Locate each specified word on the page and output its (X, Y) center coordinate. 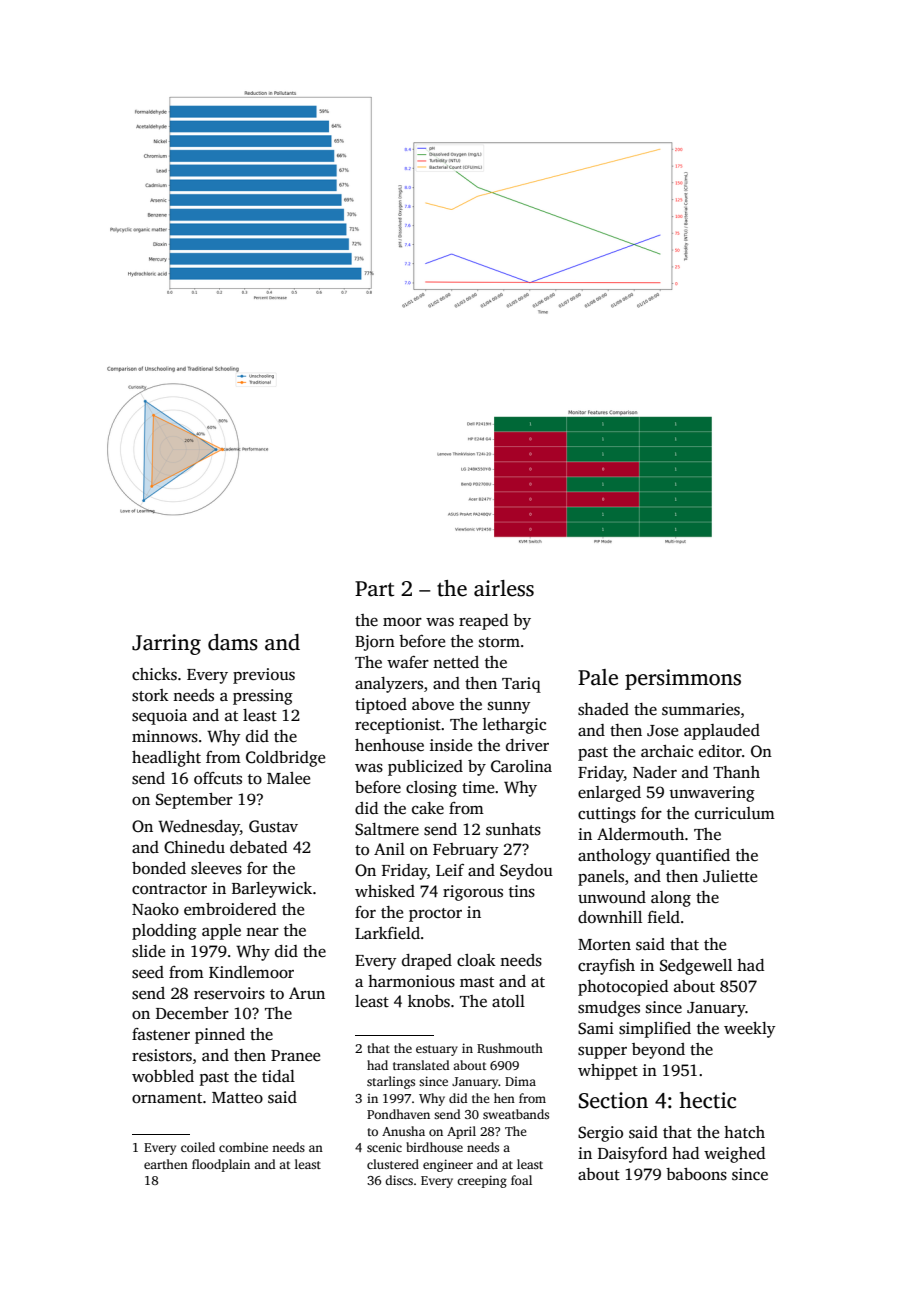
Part (374, 589)
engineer (448, 1165)
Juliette (730, 876)
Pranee (295, 1055)
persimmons (683, 679)
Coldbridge (285, 759)
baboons (696, 1174)
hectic (707, 1100)
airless (504, 588)
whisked (385, 891)
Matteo (237, 1098)
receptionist (398, 726)
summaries (701, 709)
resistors (162, 1055)
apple (221, 932)
